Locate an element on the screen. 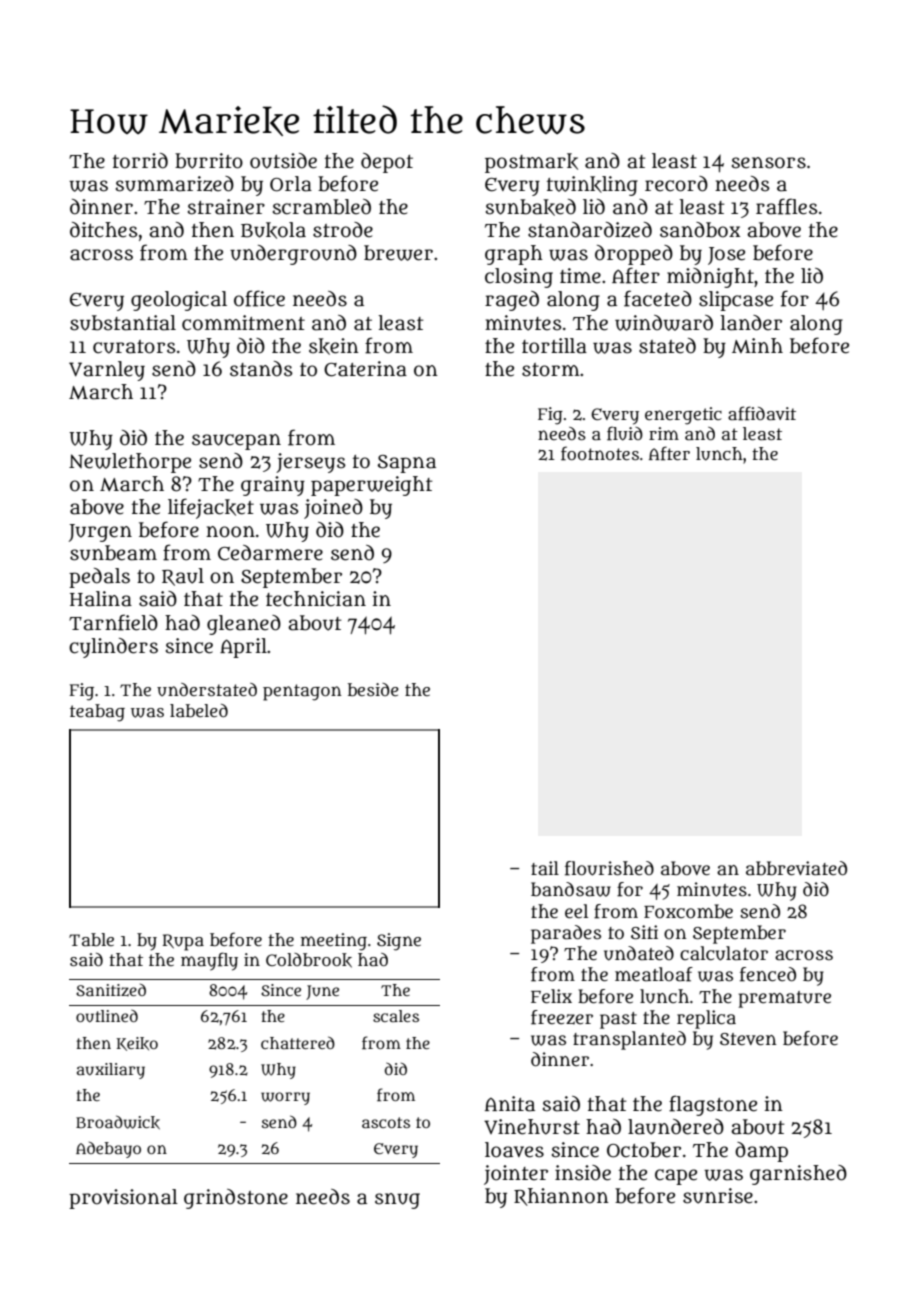 Image resolution: width=924 pixels, height=1314 pixels. auxiliary is located at coordinates (111, 1071).
